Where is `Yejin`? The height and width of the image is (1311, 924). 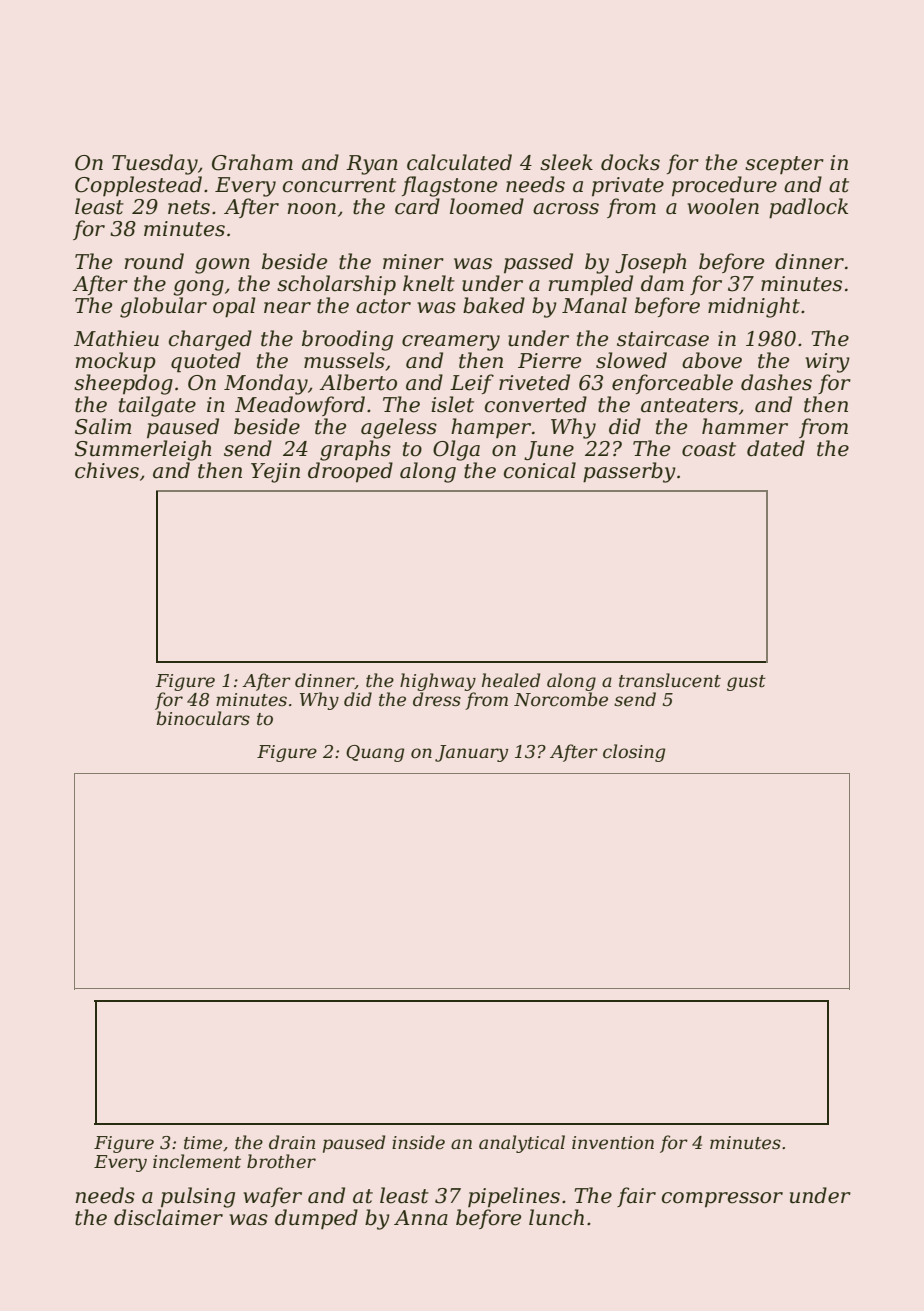
Yejin is located at coordinates (275, 473).
